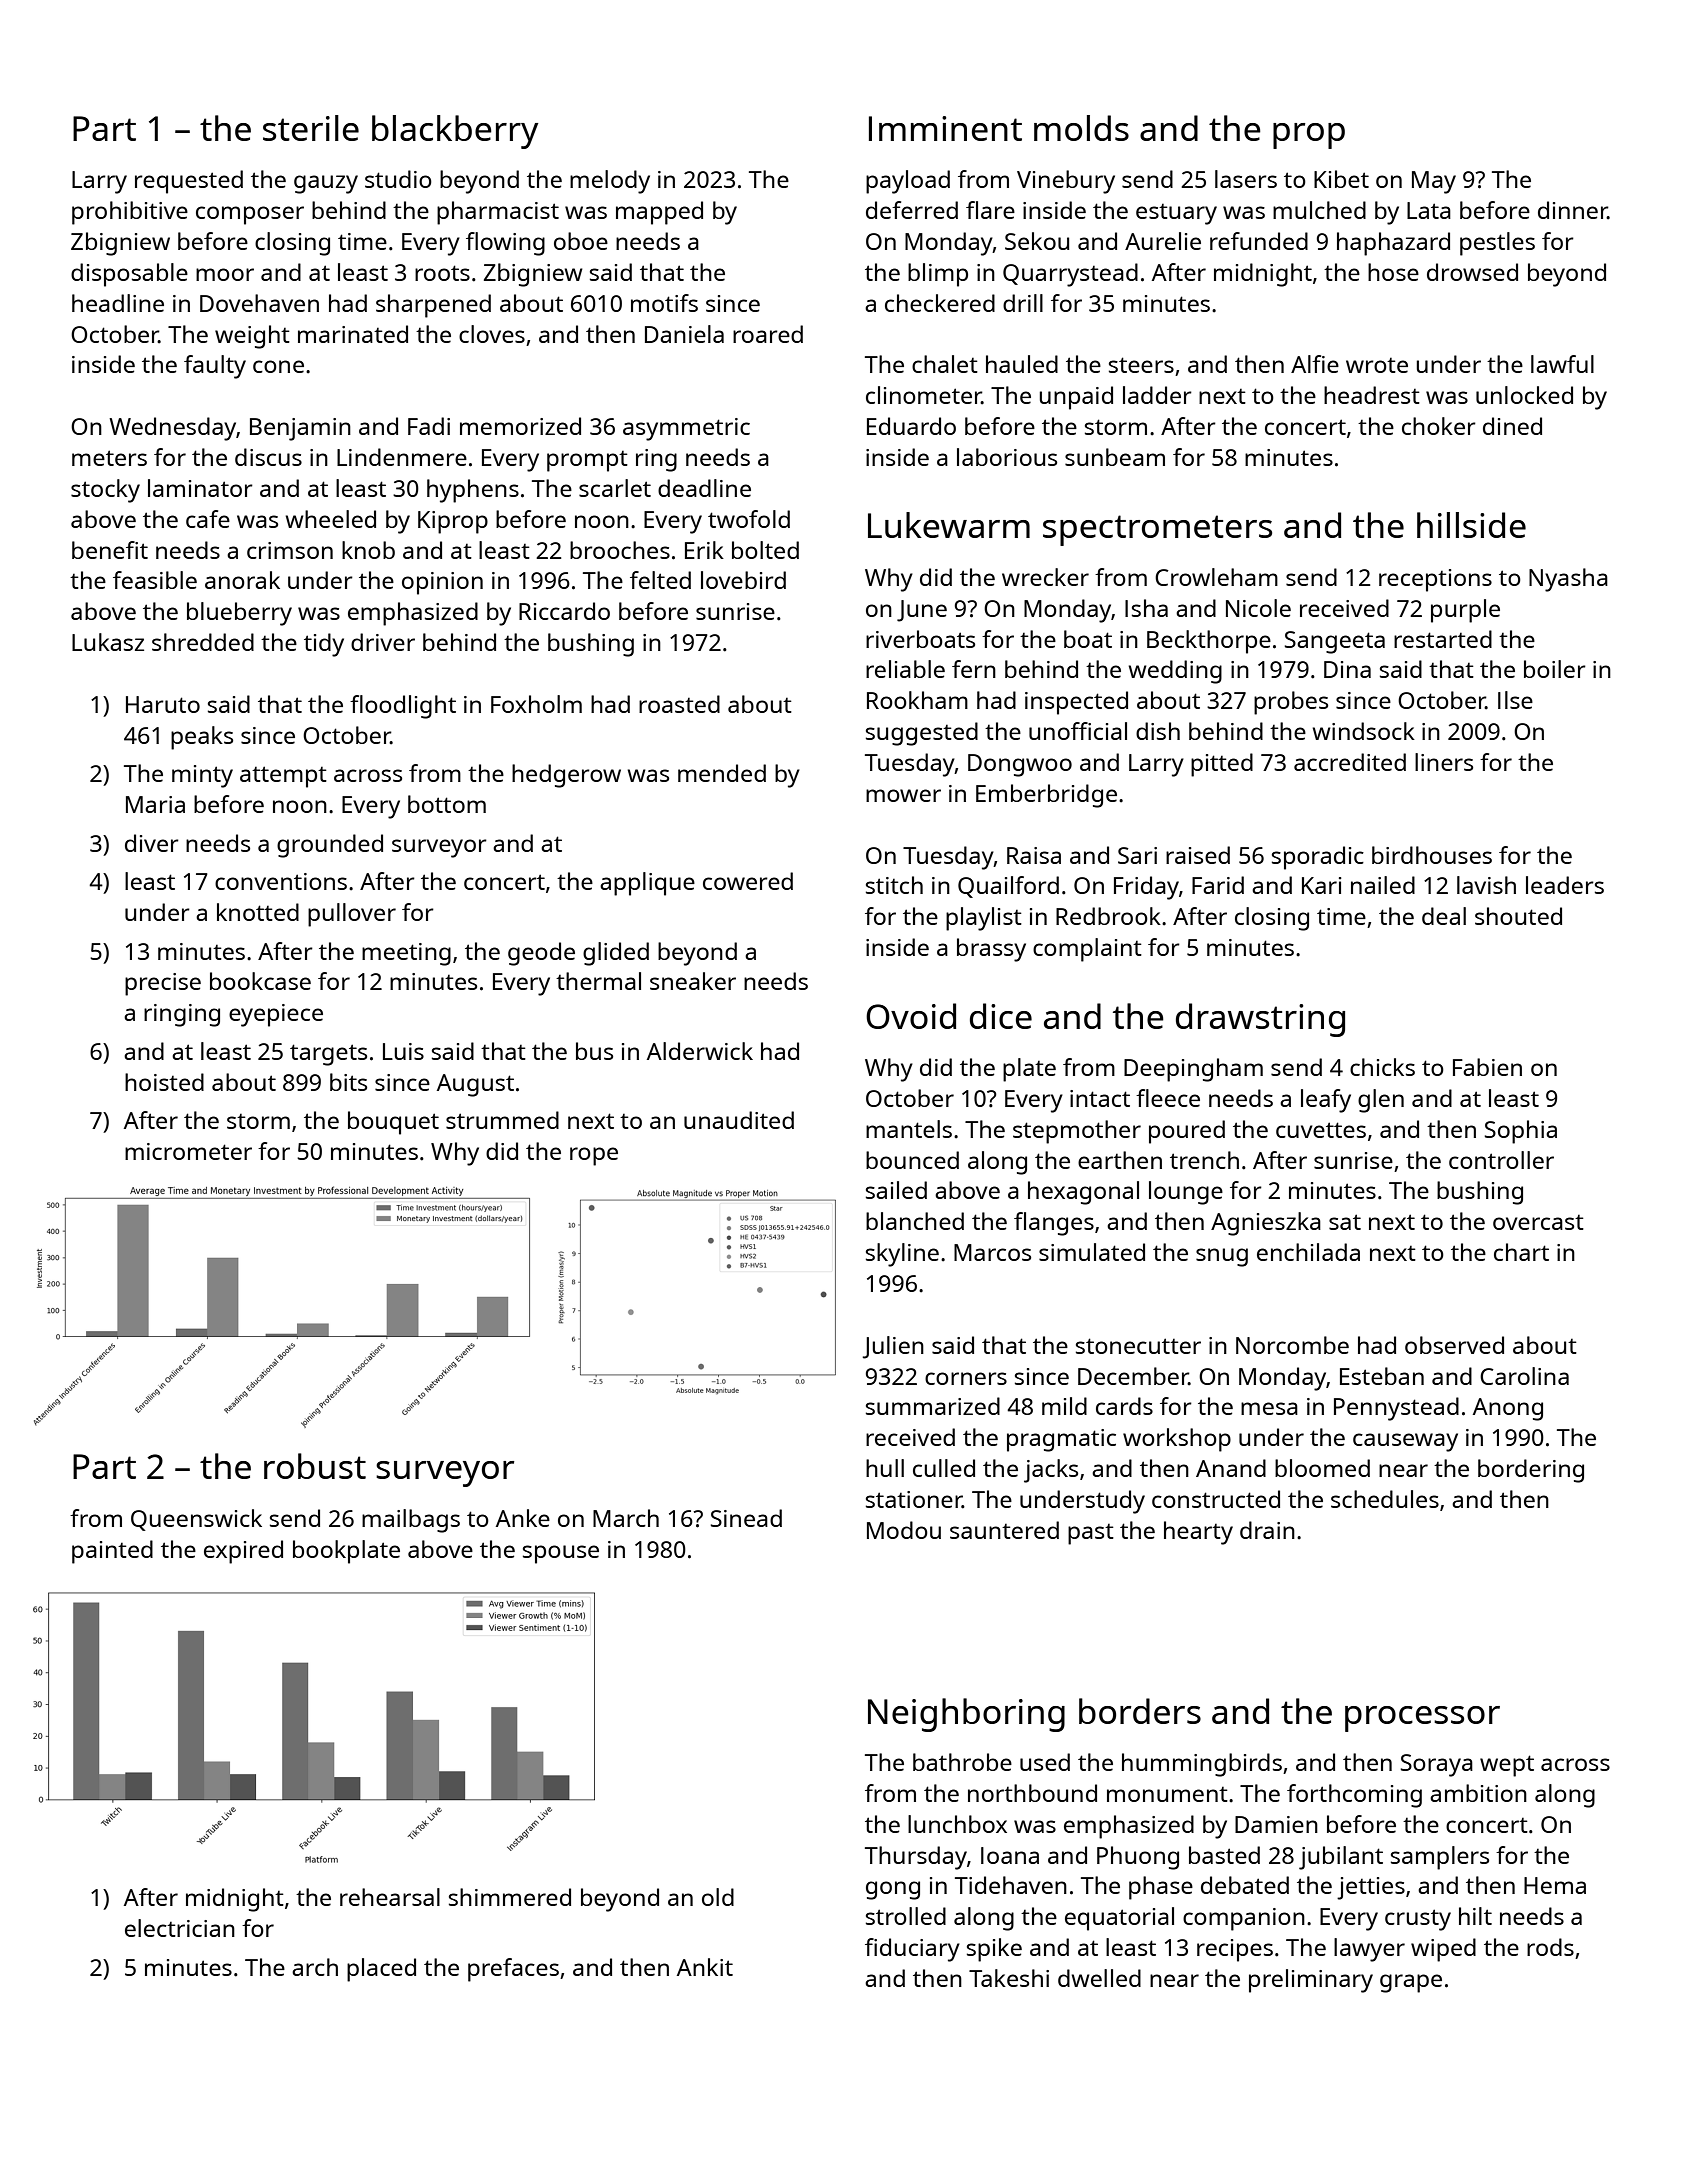 The image size is (1683, 2178). What do you see at coordinates (311, 128) in the image?
I see `sterile` at bounding box center [311, 128].
